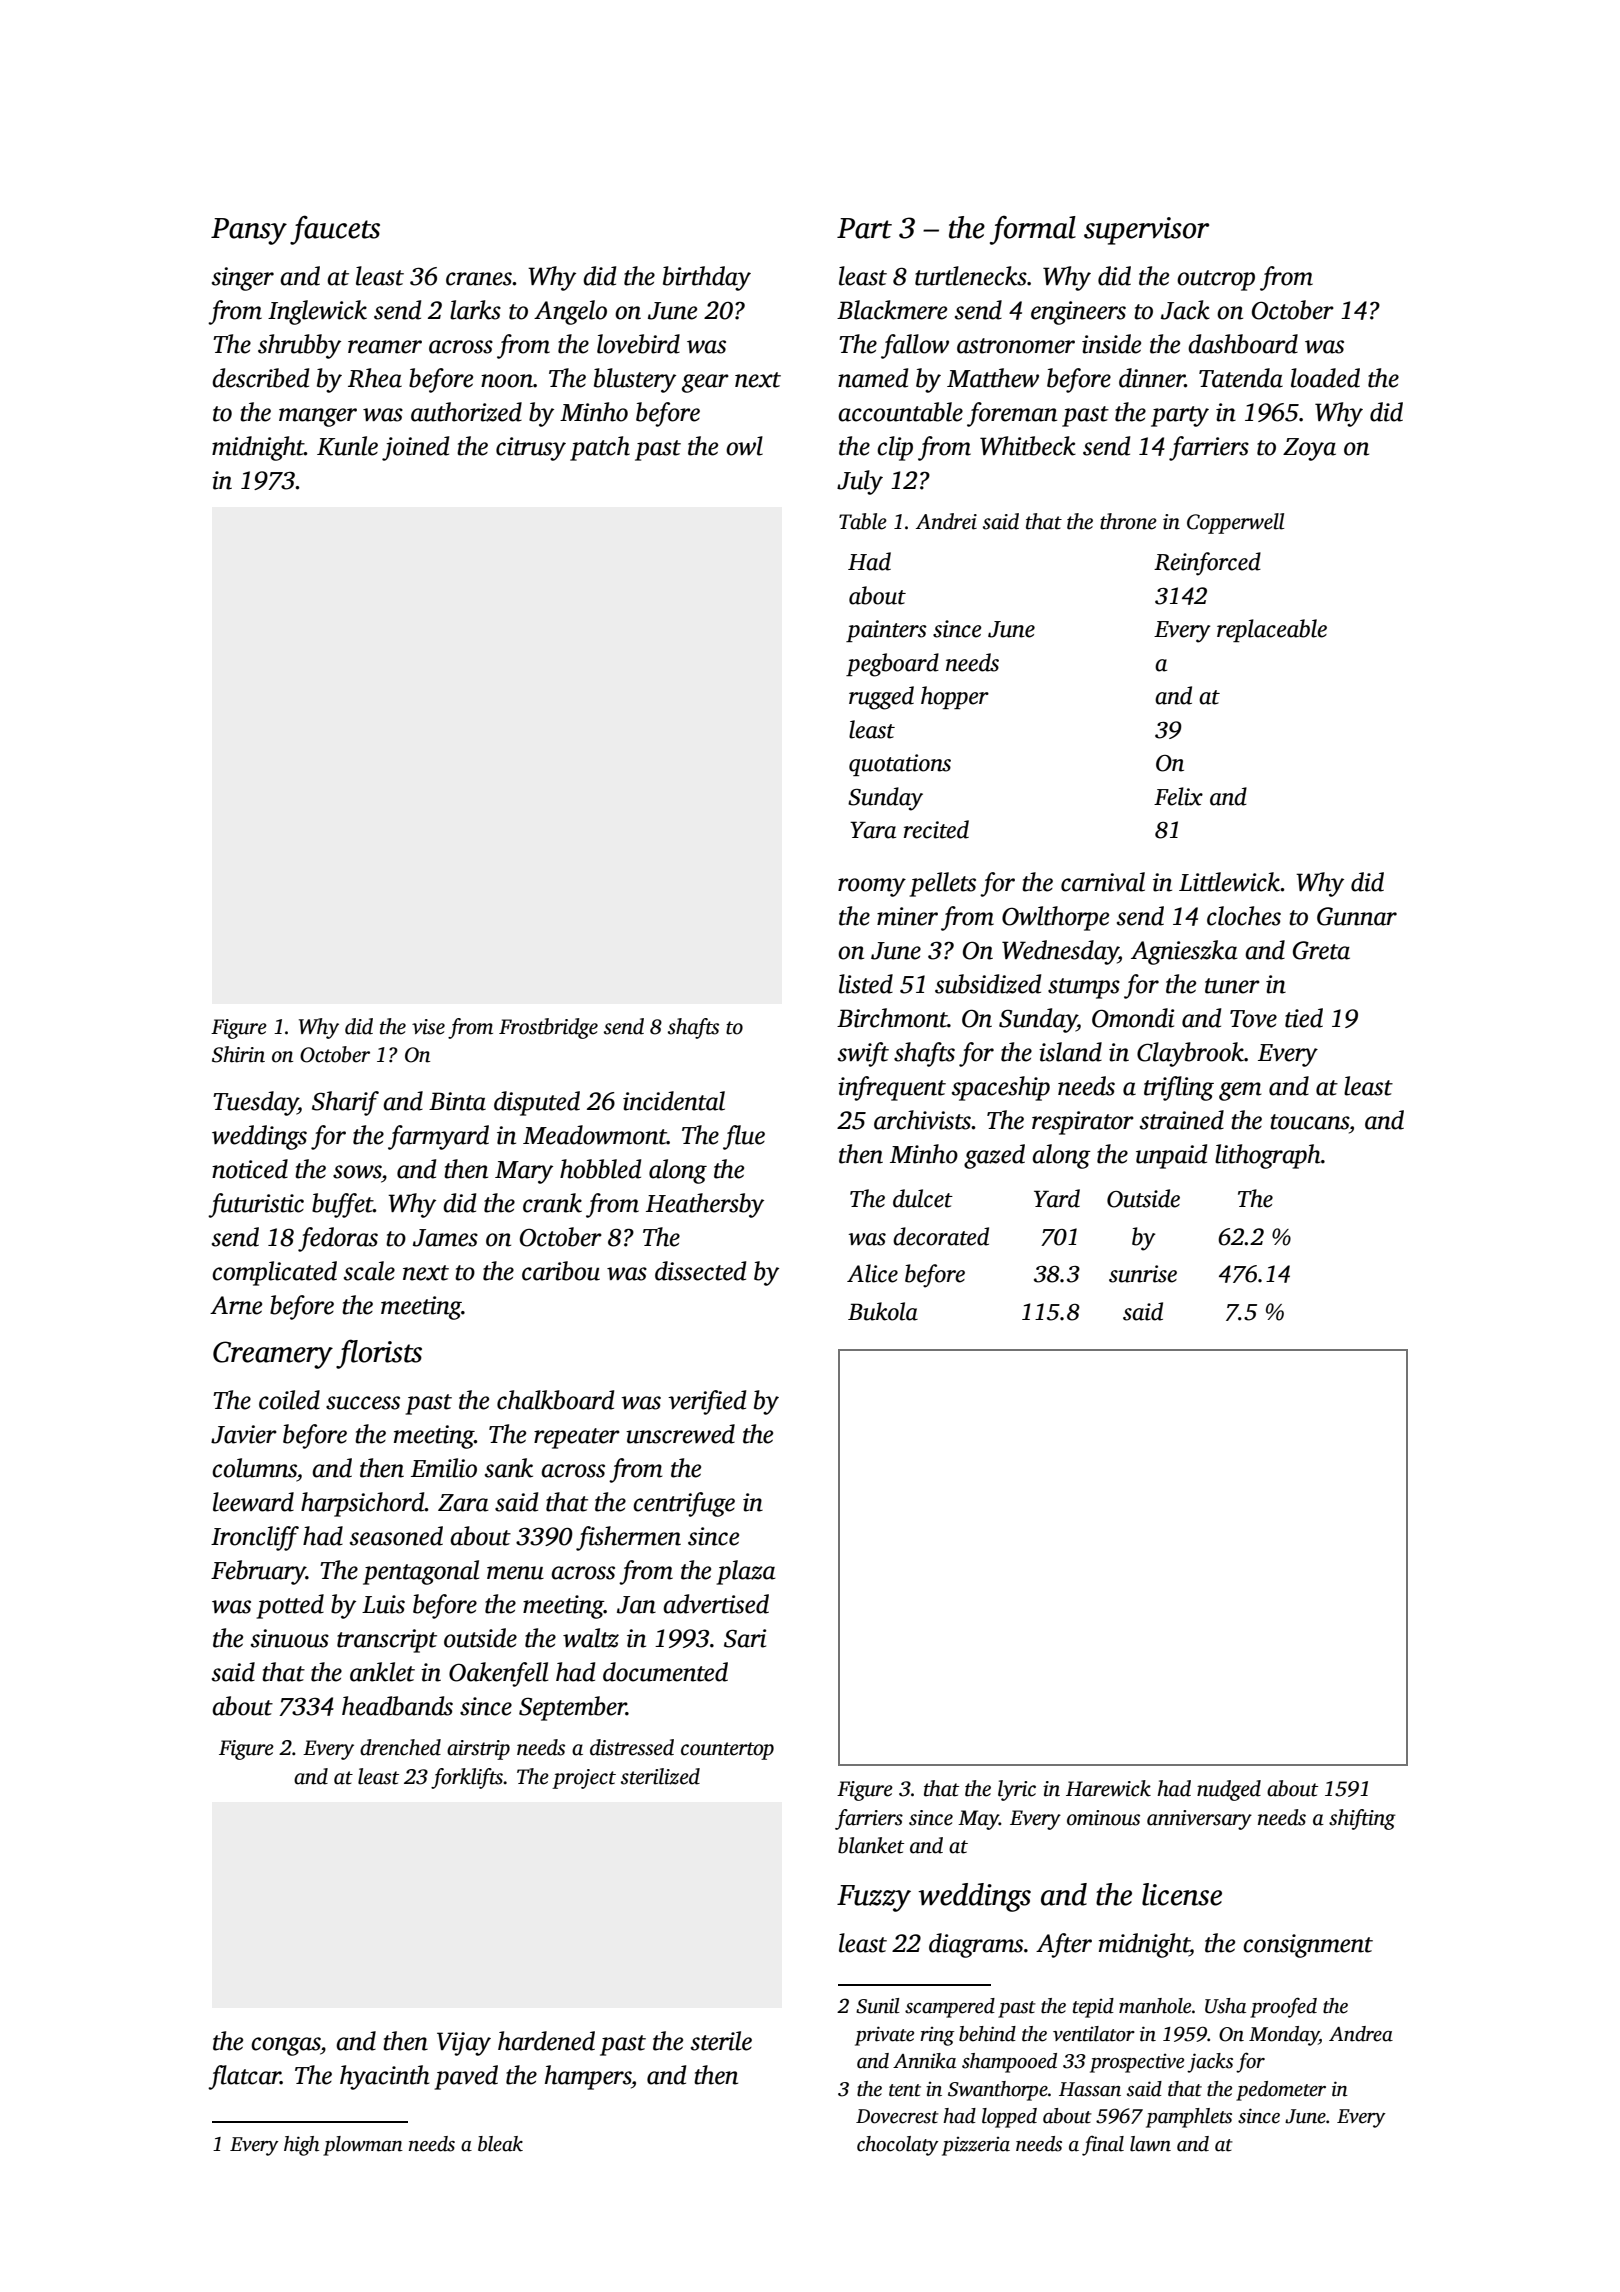 This image has height=2292, width=1620. I want to click on Gunnar, so click(1357, 916).
